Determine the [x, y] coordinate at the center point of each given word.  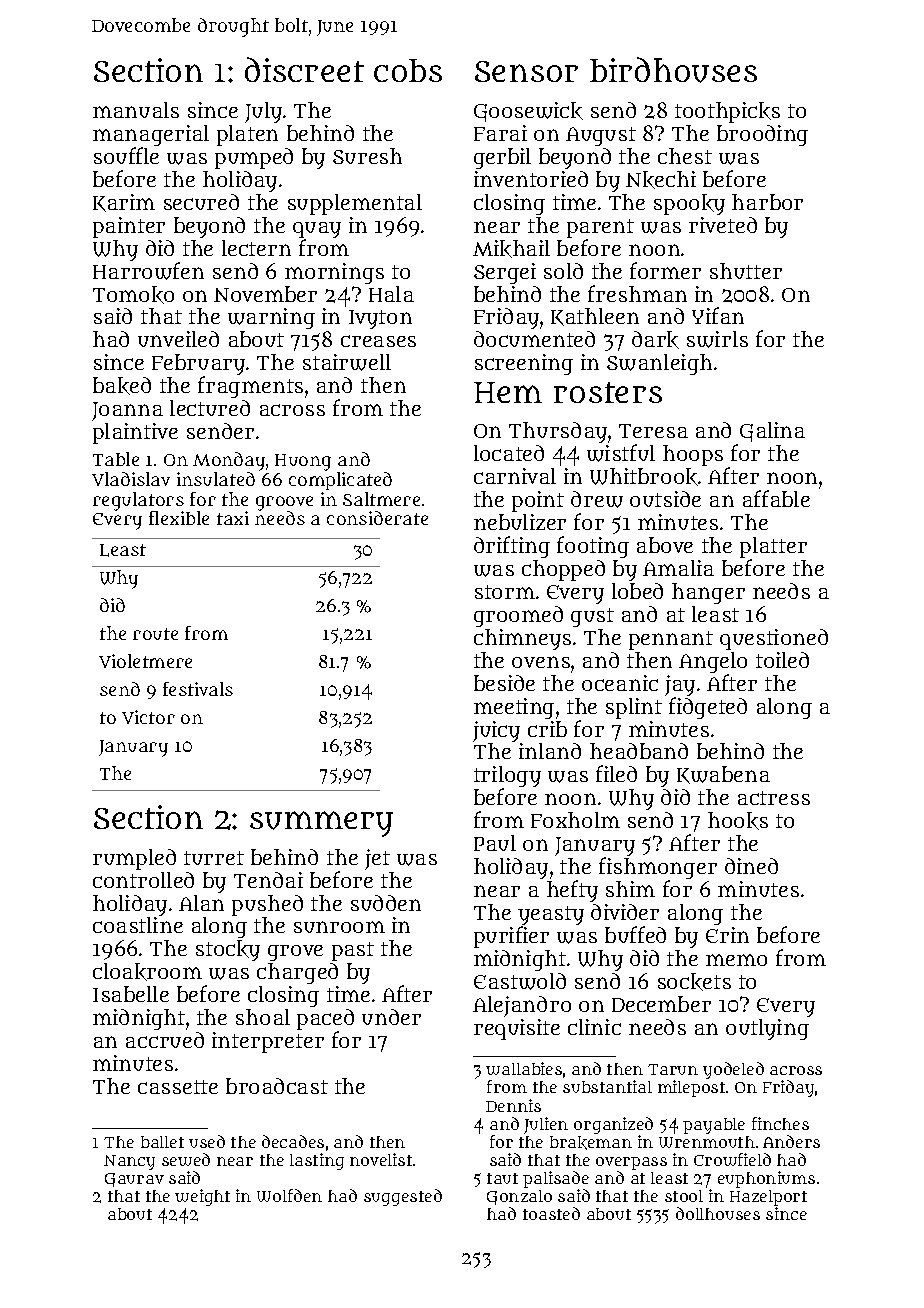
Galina [772, 432]
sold [563, 271]
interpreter [268, 1042]
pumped [254, 158]
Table [116, 459]
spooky [689, 204]
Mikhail [511, 249]
